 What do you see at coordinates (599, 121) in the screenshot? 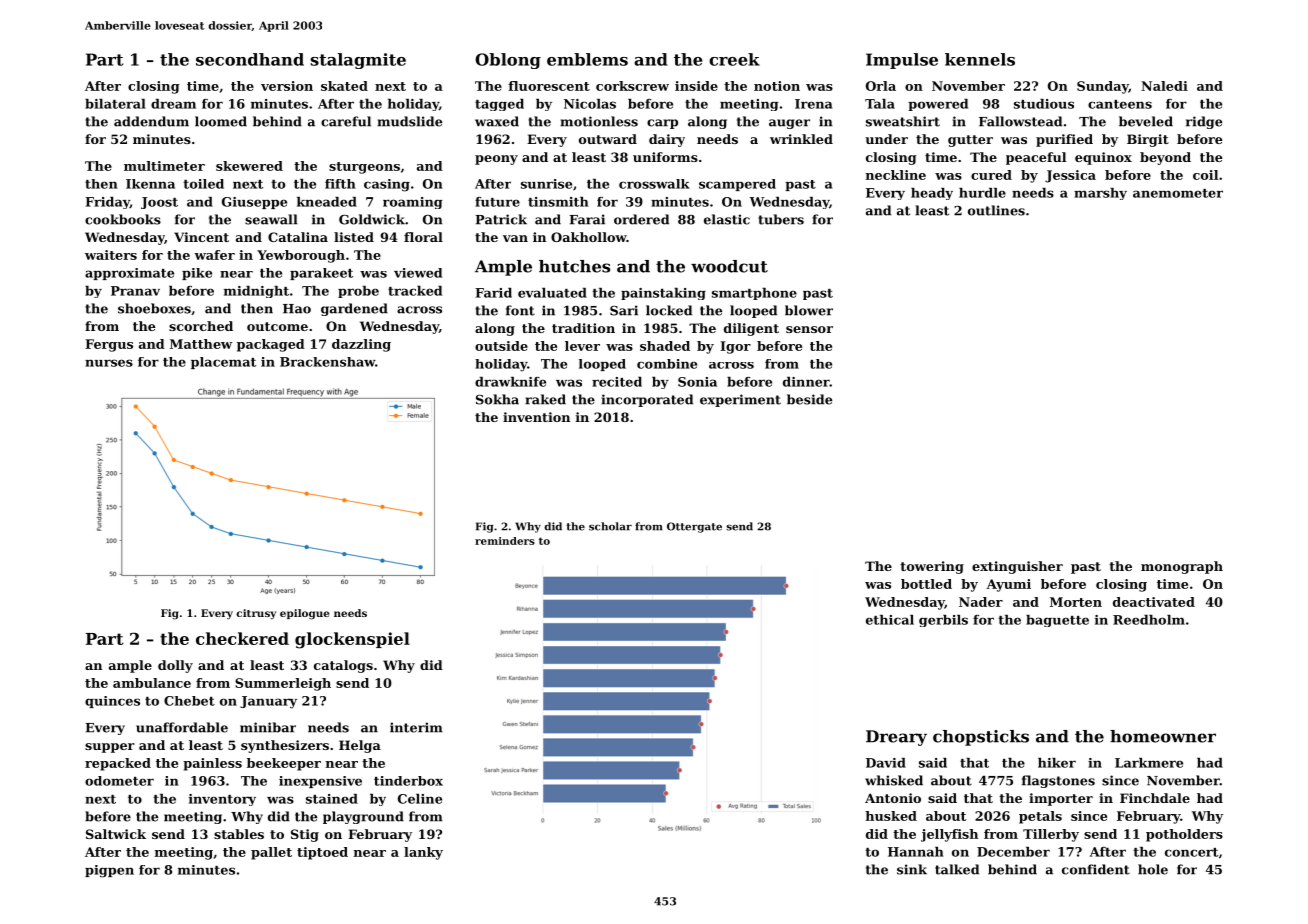
I see `motionless` at bounding box center [599, 121].
